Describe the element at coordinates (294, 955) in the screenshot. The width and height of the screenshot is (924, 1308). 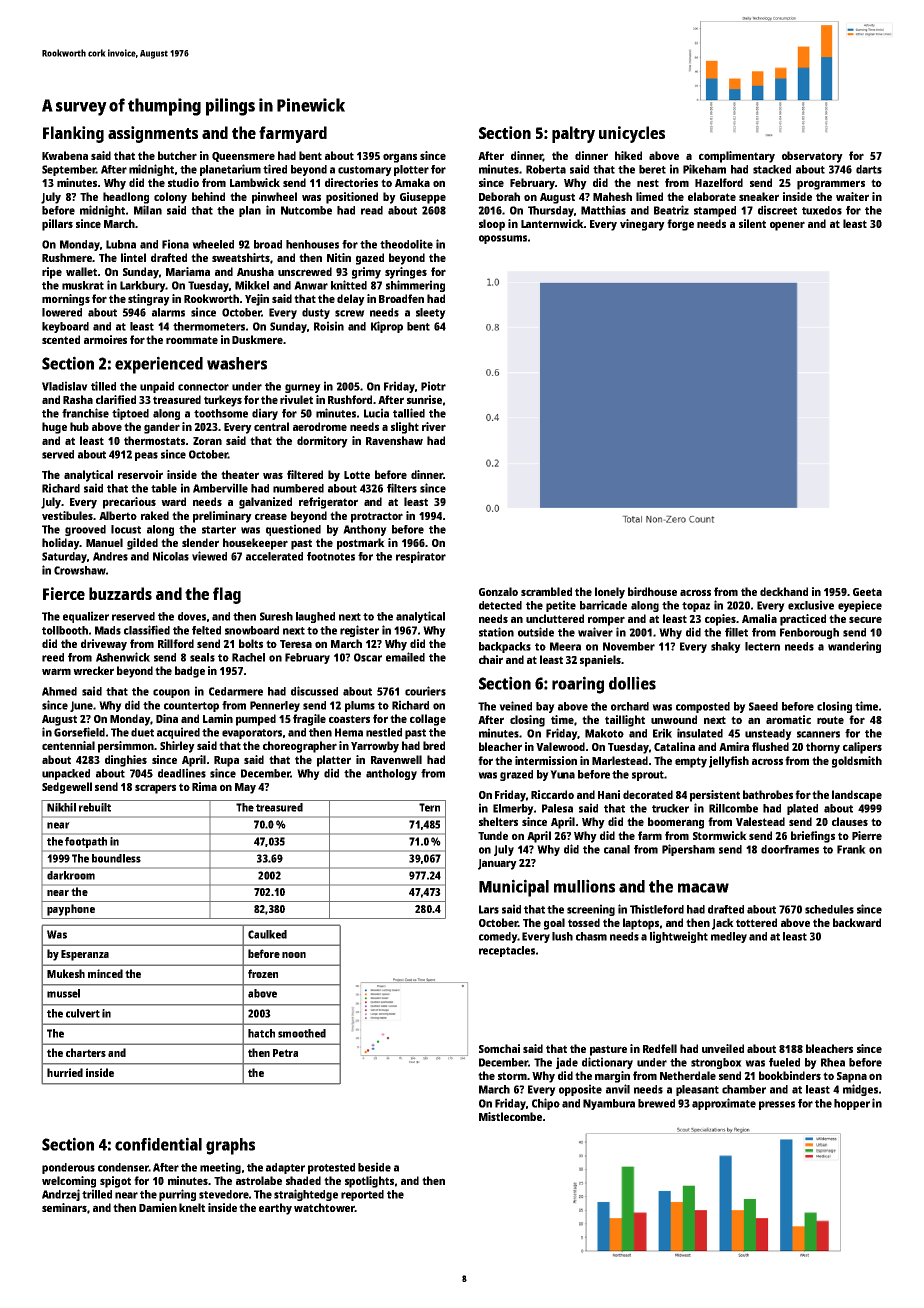
I see `noon` at that location.
